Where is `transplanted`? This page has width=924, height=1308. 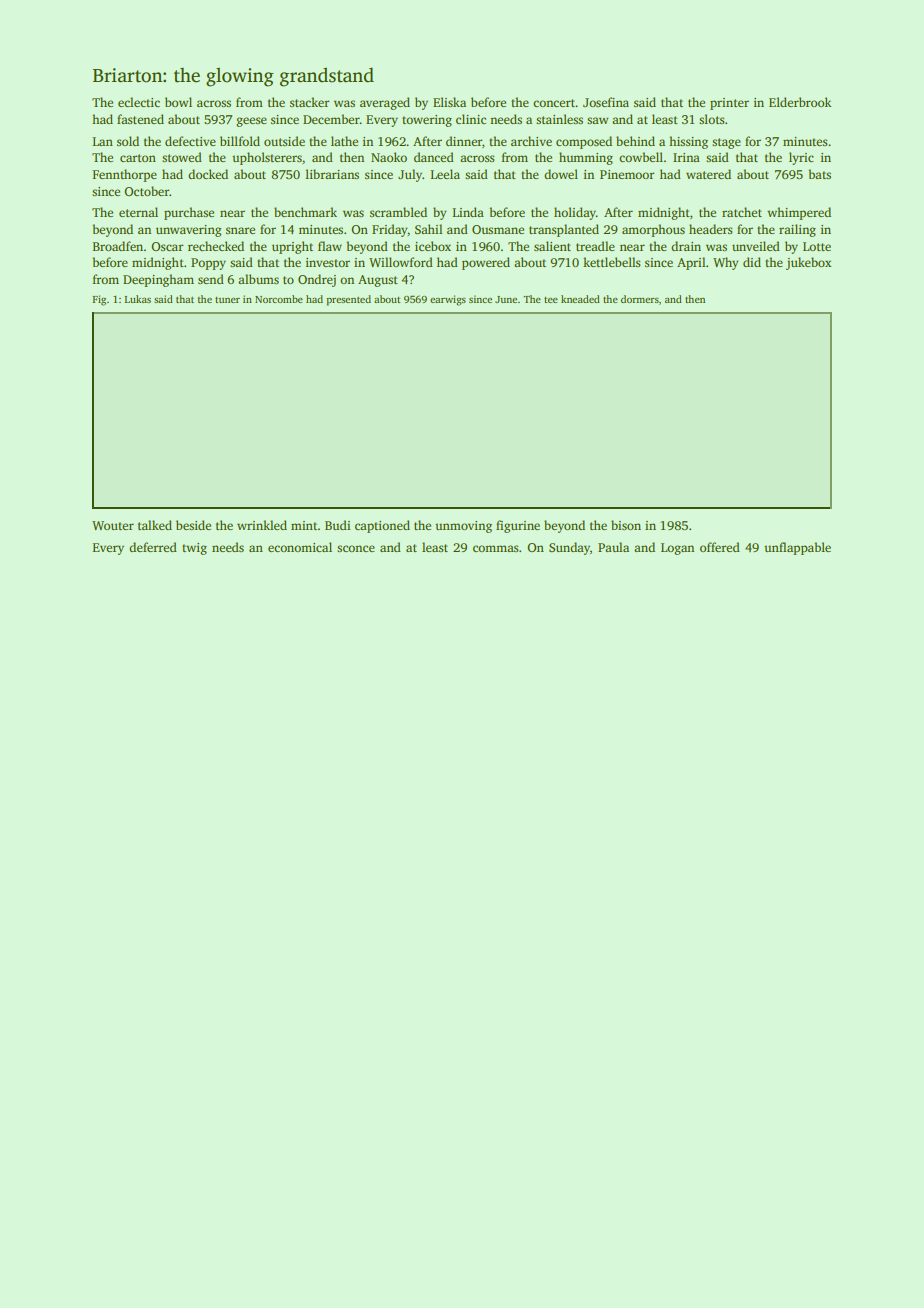
transplanted is located at coordinates (564, 230).
